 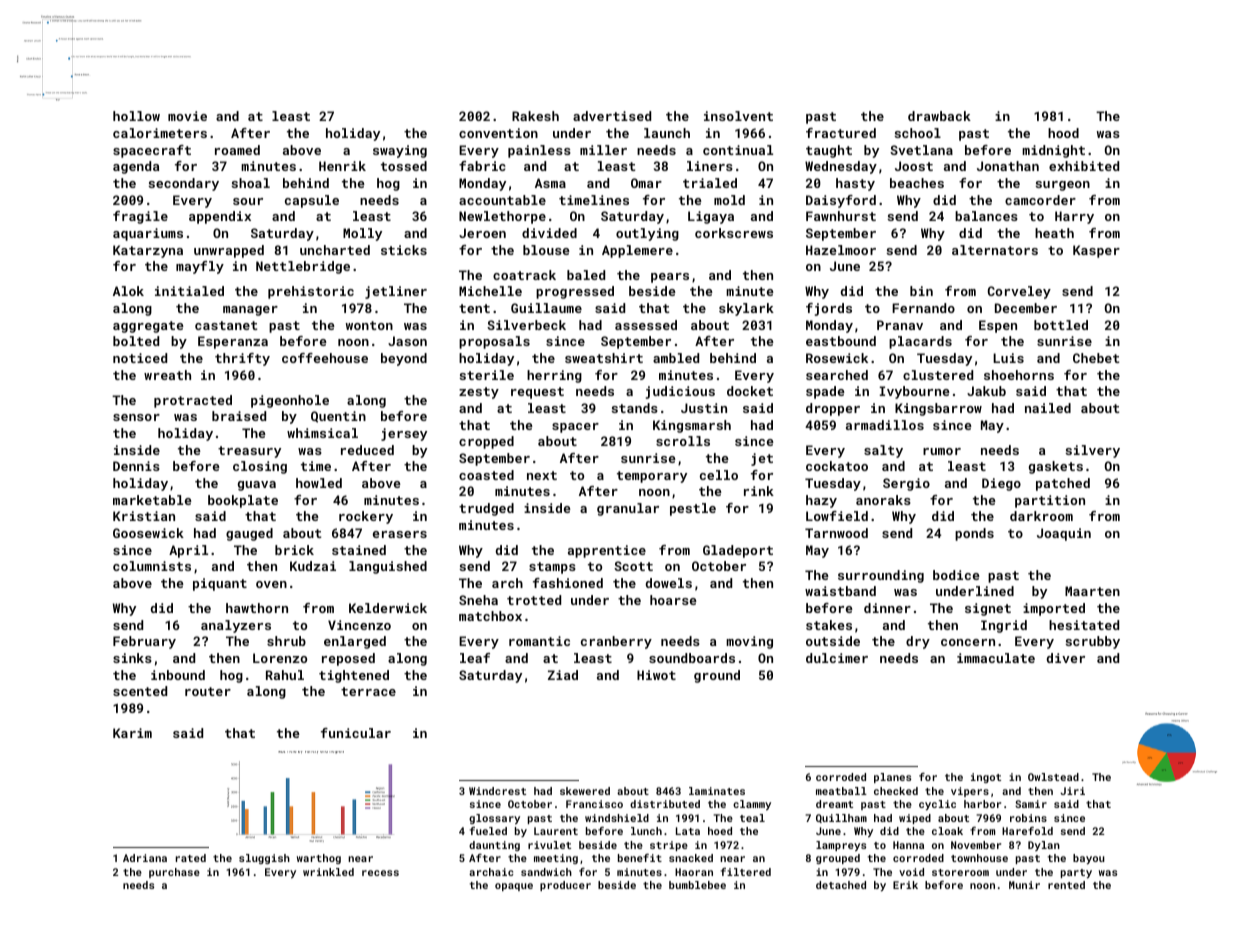 I want to click on skylark, so click(x=746, y=309).
